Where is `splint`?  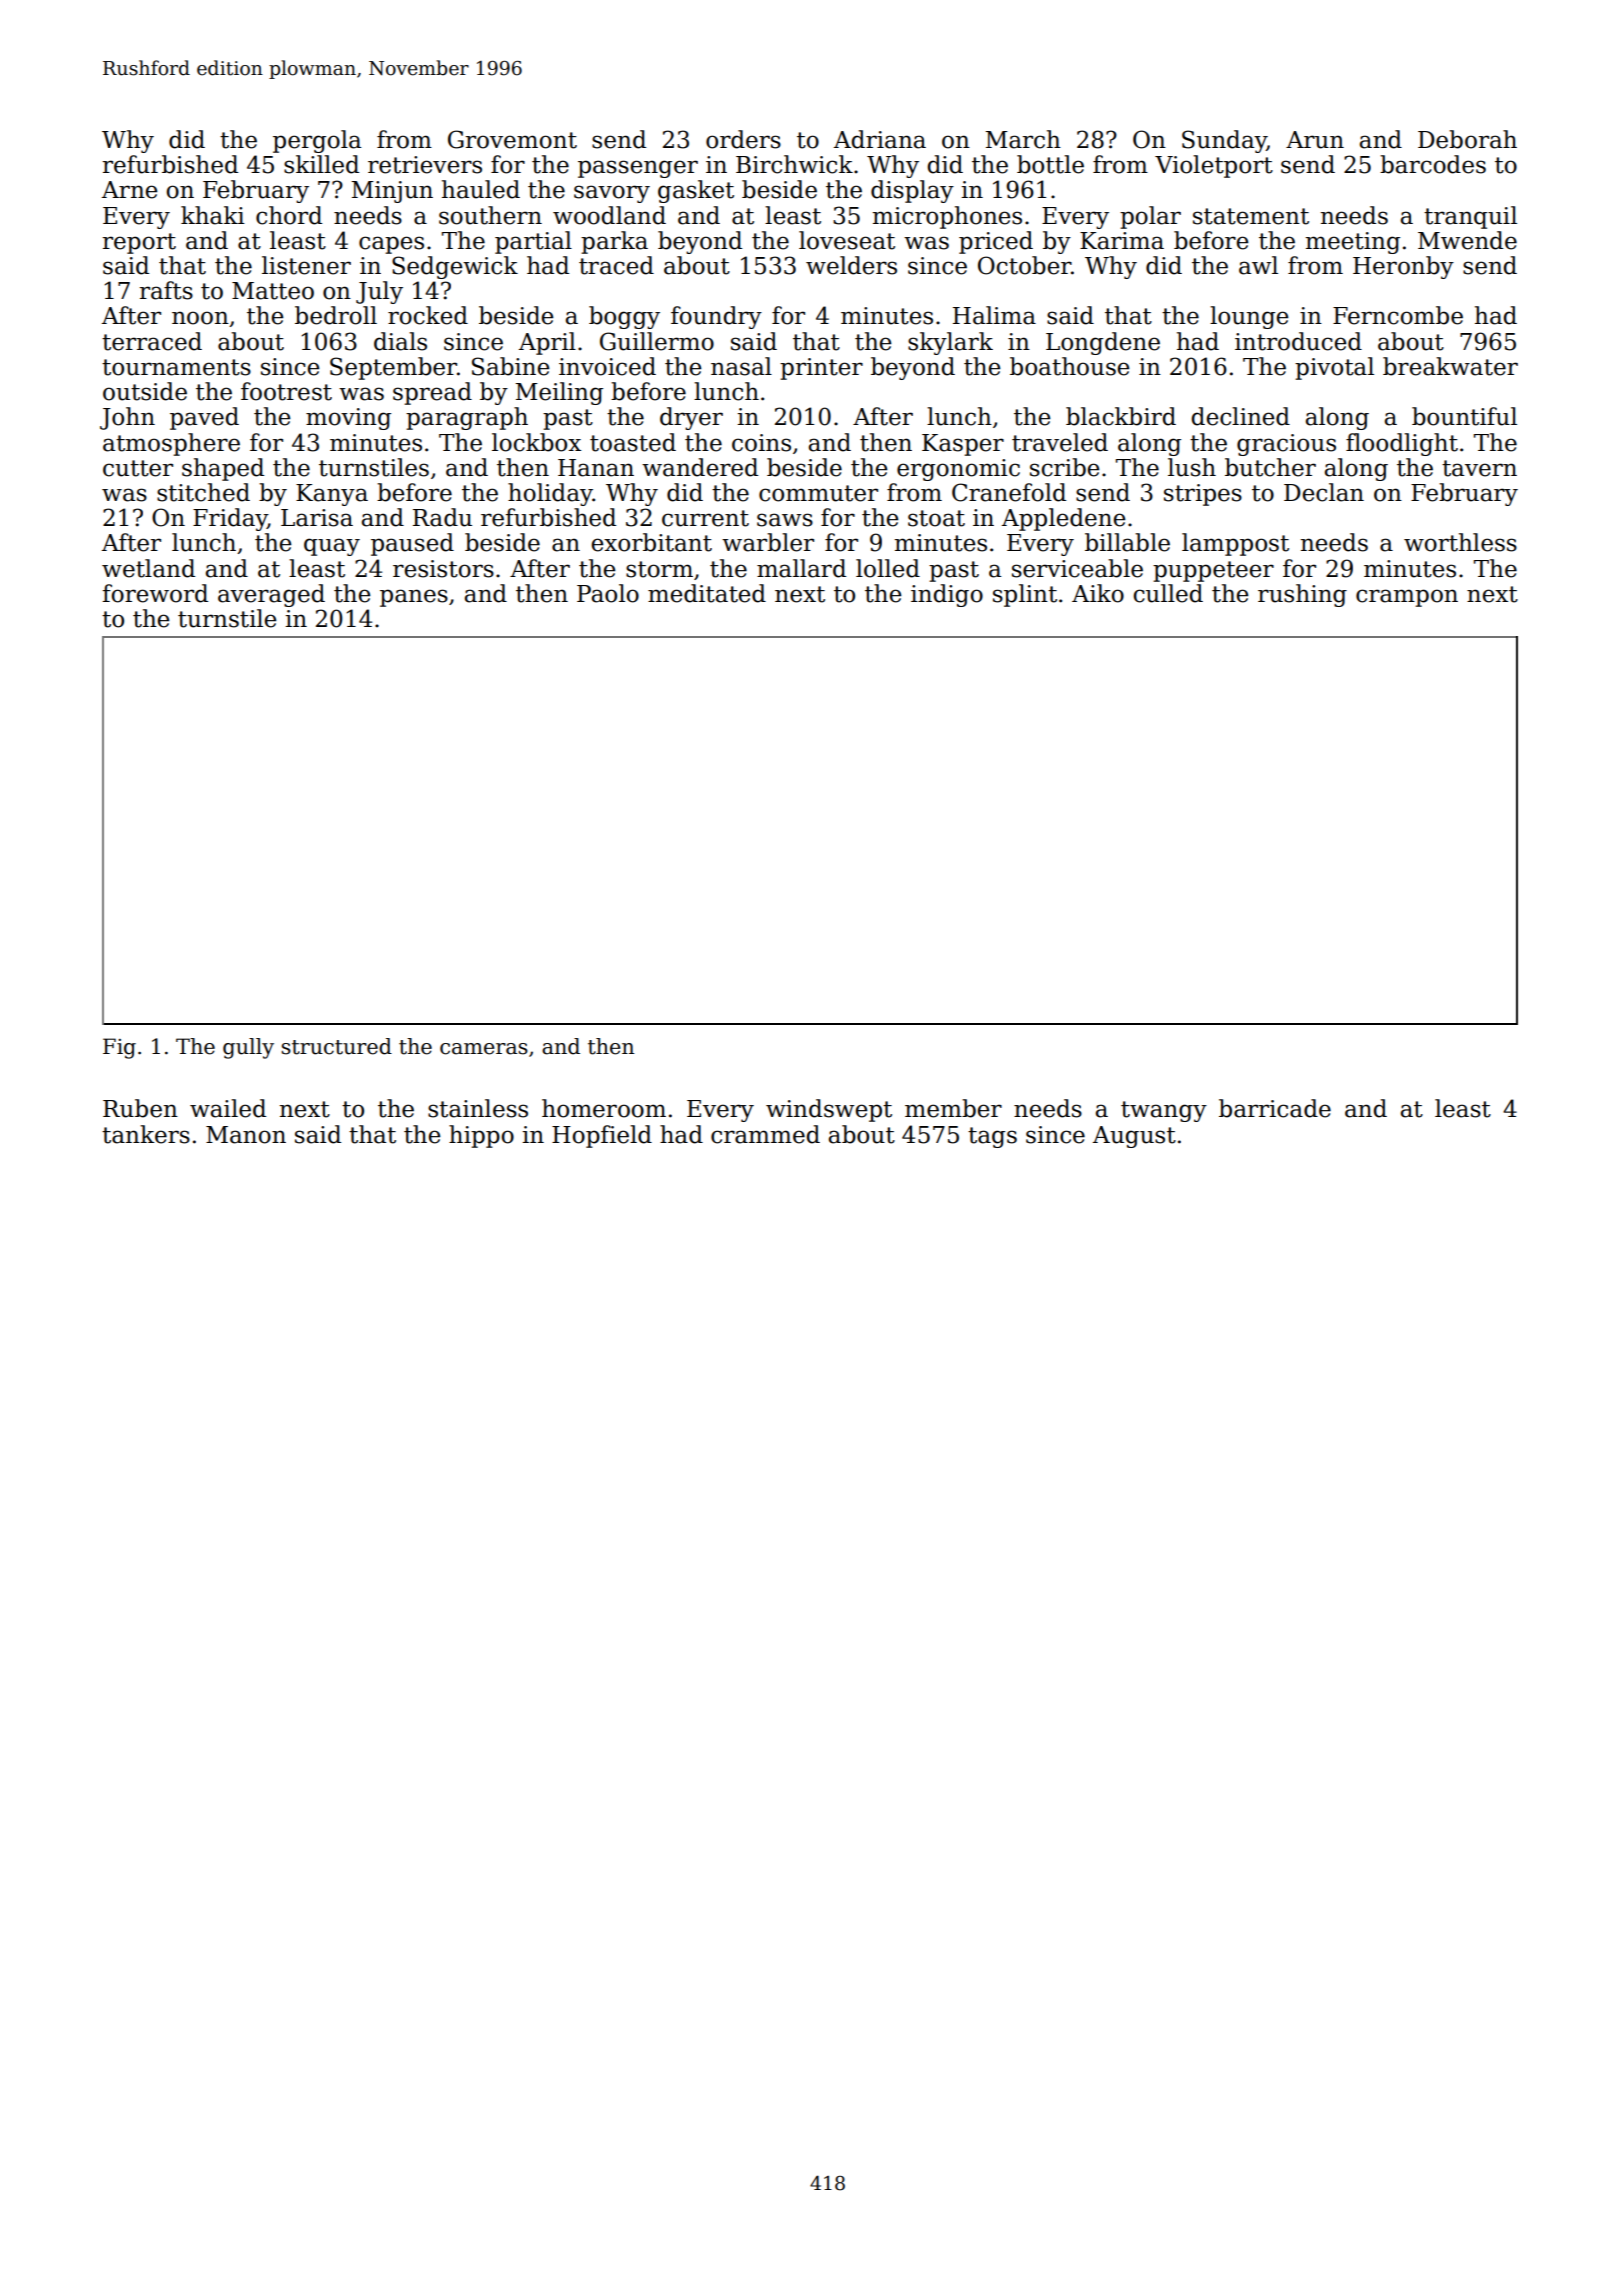
splint is located at coordinates (1025, 595).
